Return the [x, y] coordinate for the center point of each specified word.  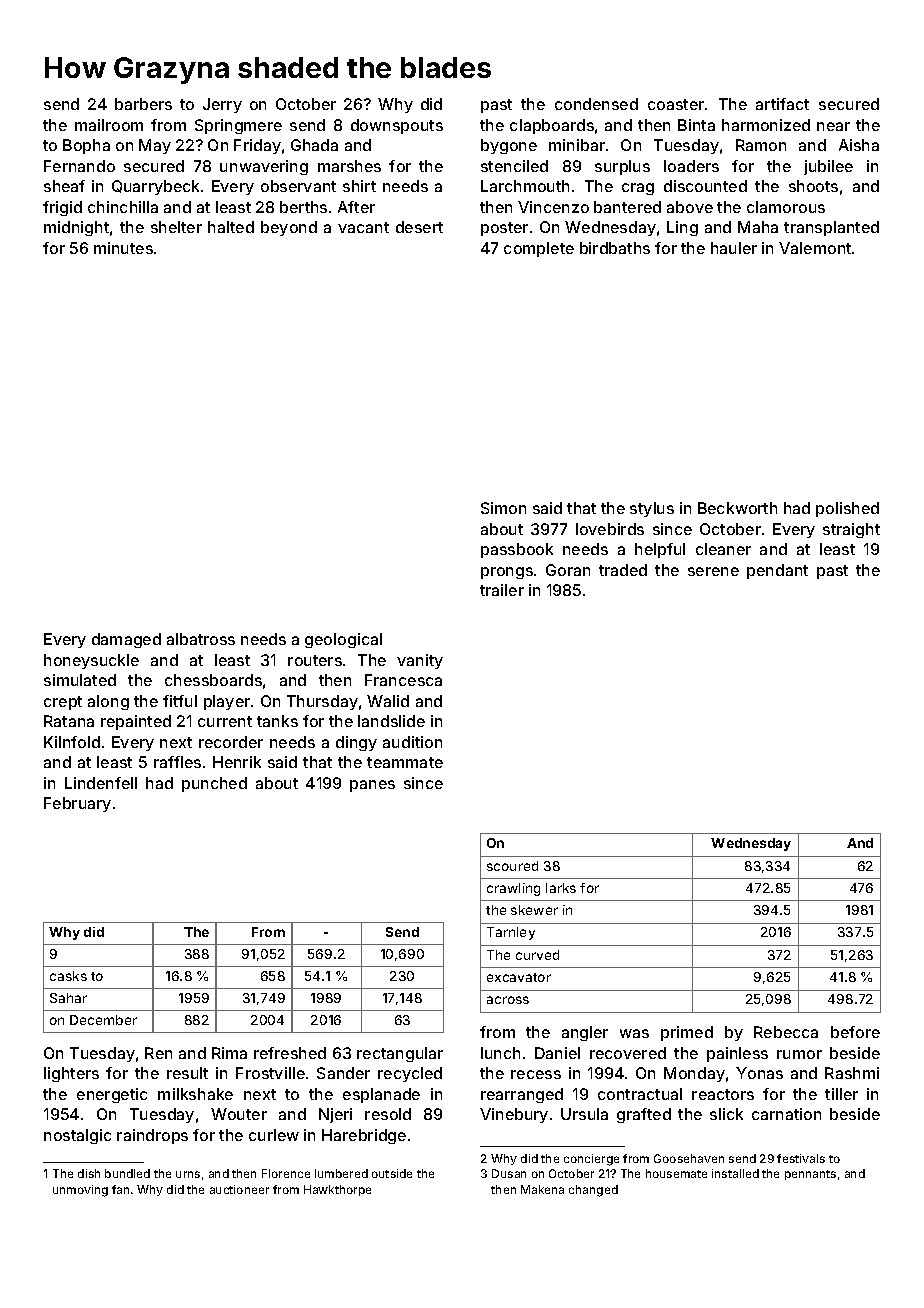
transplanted [831, 228]
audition [412, 742]
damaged [126, 640]
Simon [503, 508]
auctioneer [239, 1189]
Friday [257, 146]
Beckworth [737, 508]
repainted [136, 722]
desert [419, 227]
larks [561, 888]
